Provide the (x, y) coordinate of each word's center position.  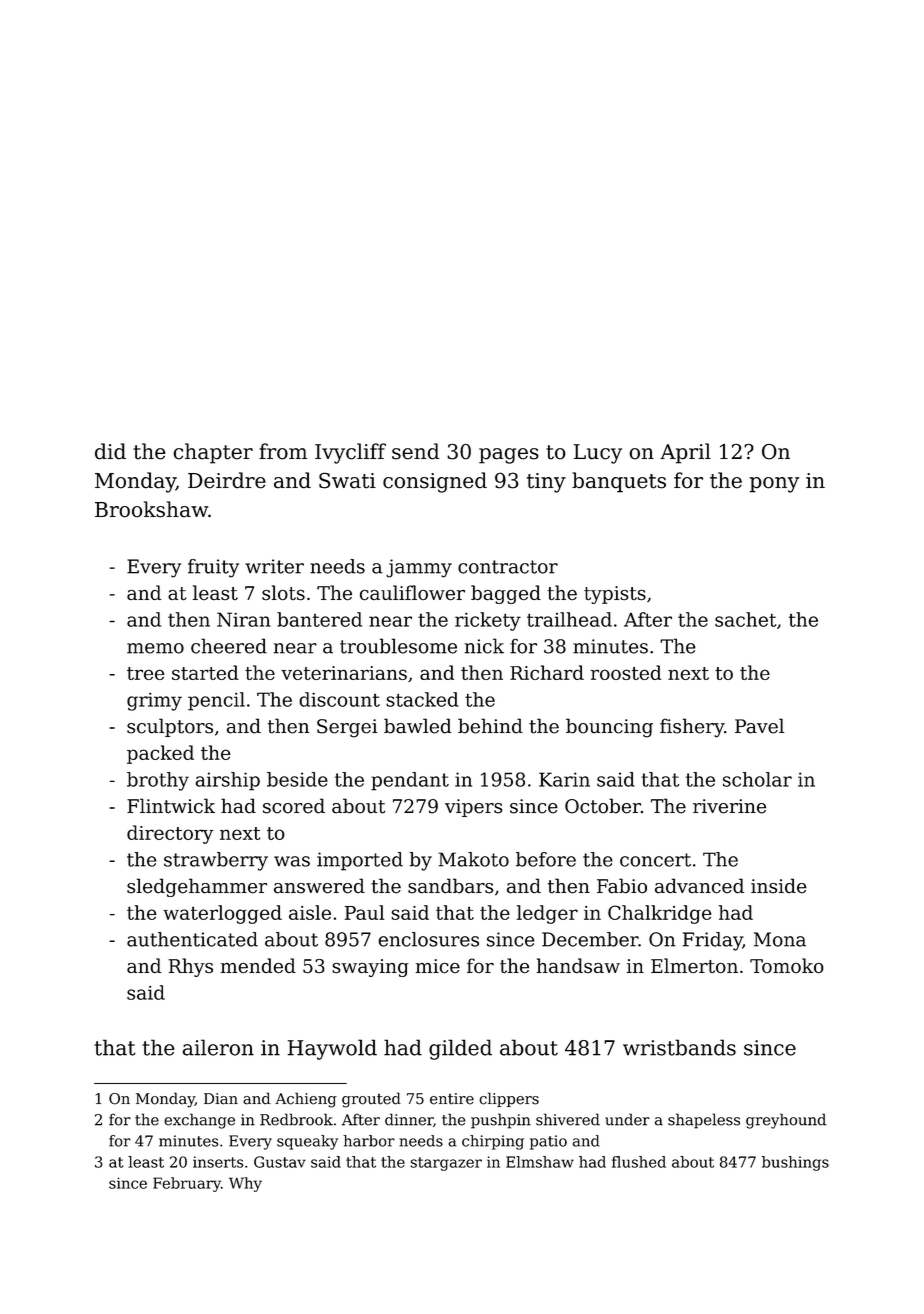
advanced (699, 886)
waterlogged (222, 914)
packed (160, 754)
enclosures (428, 939)
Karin (564, 779)
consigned (435, 482)
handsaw (578, 966)
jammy (419, 568)
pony (774, 485)
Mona (780, 939)
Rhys (191, 967)
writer (274, 566)
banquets (619, 482)
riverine (729, 806)
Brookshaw (151, 509)
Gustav (280, 1162)
